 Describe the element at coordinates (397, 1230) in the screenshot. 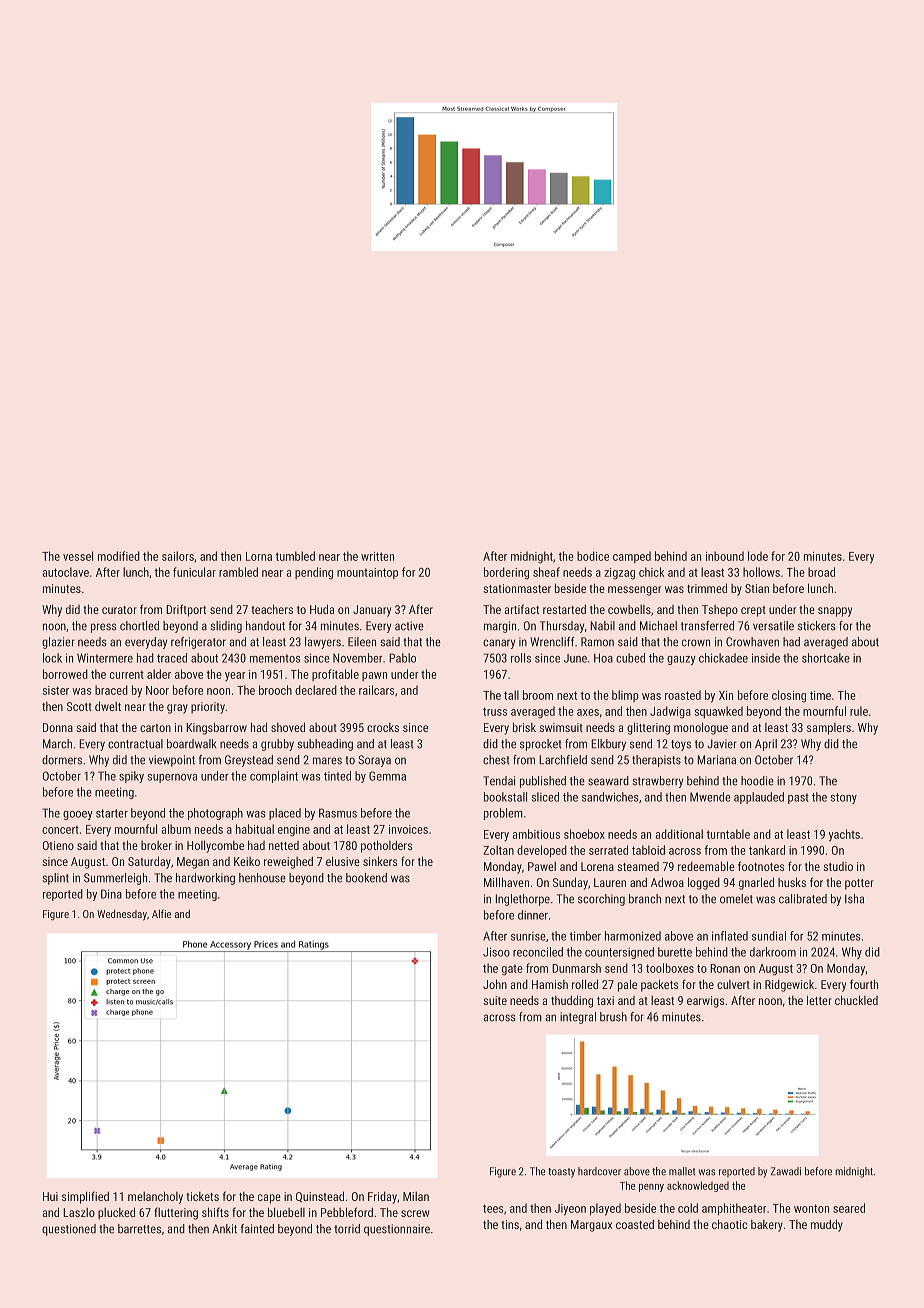

I see `questionnaire` at that location.
